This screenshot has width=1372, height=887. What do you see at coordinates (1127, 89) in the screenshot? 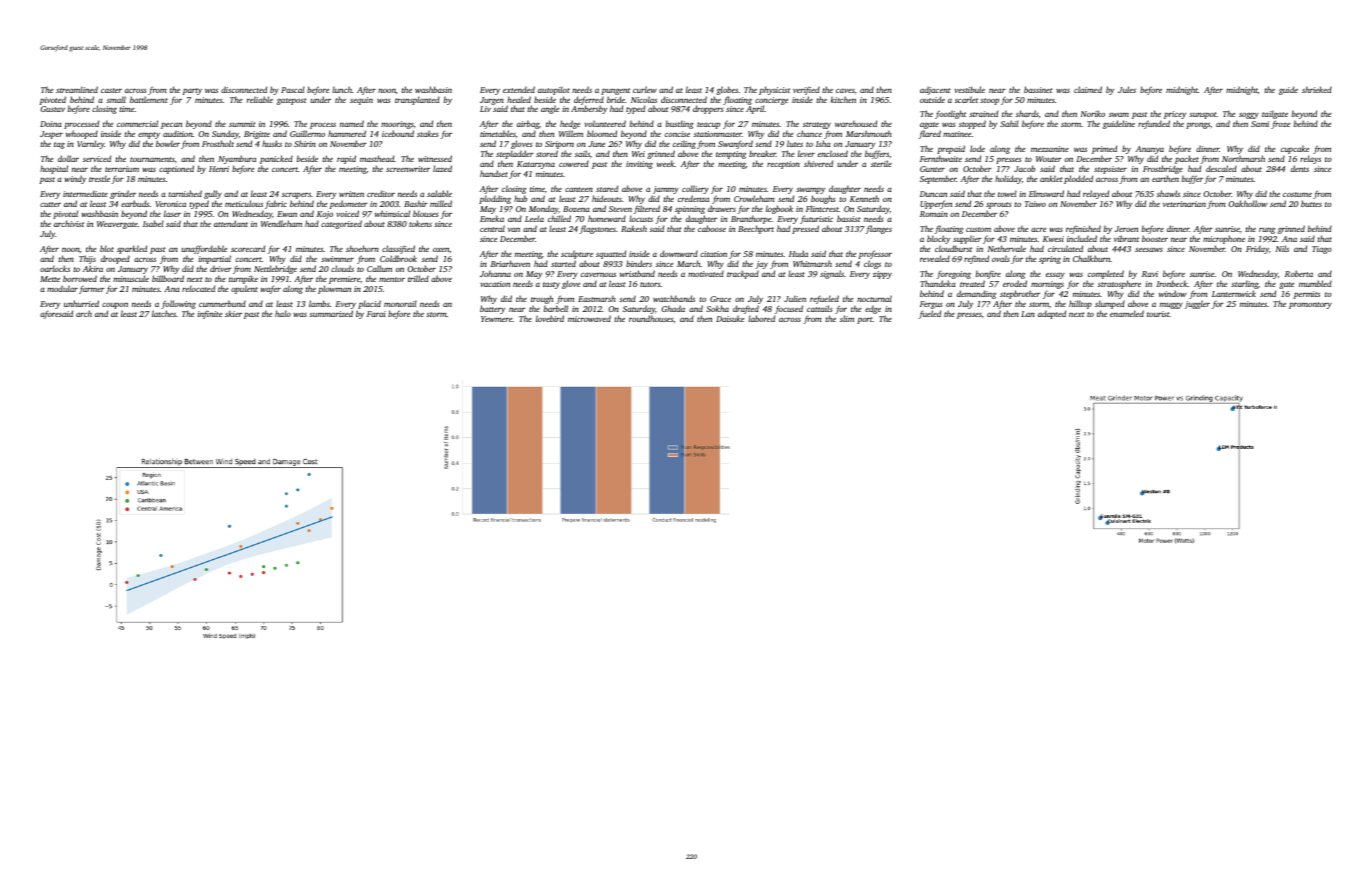
I see `Jules` at bounding box center [1127, 89].
